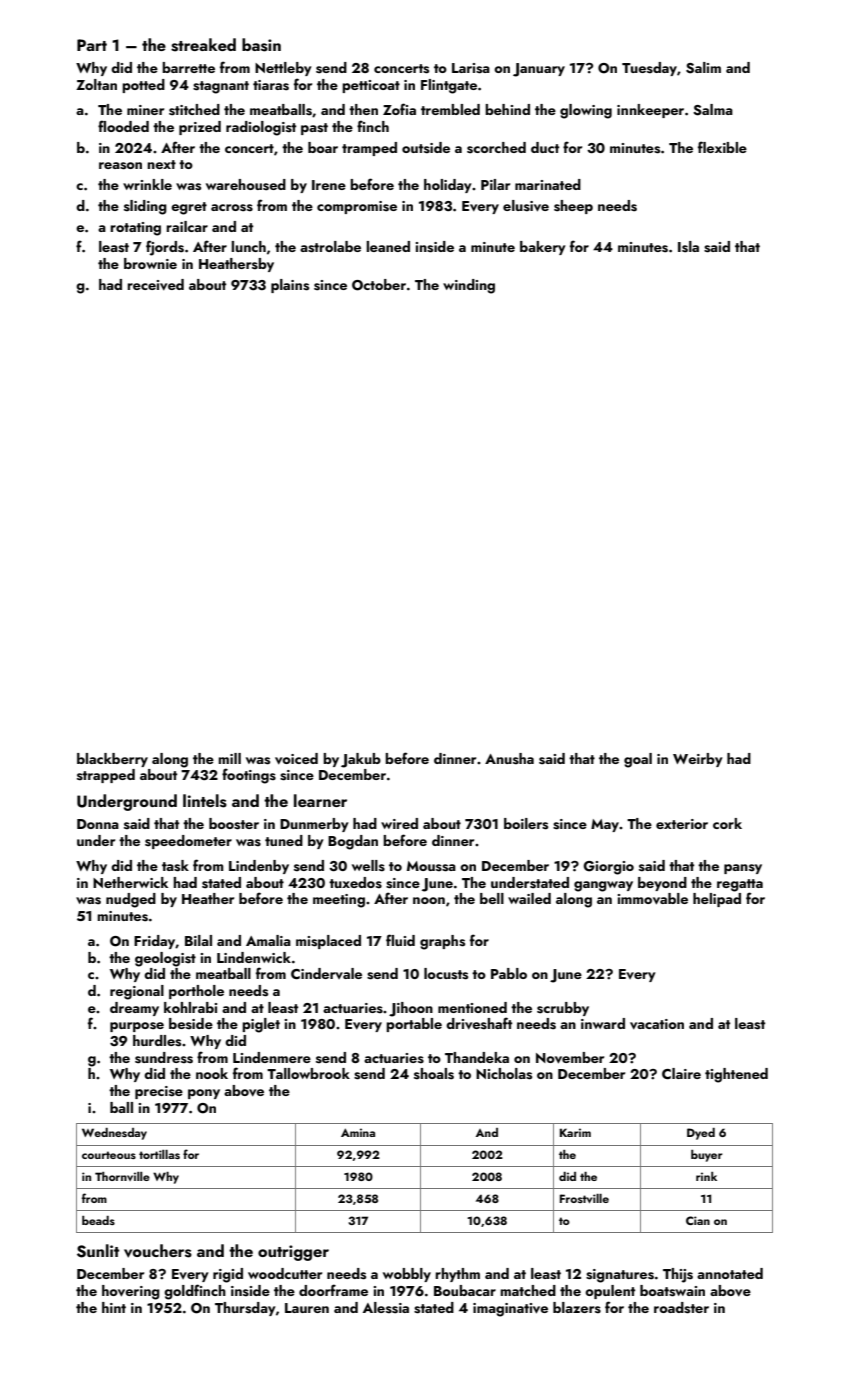  What do you see at coordinates (713, 110) in the screenshot?
I see `Salma` at bounding box center [713, 110].
